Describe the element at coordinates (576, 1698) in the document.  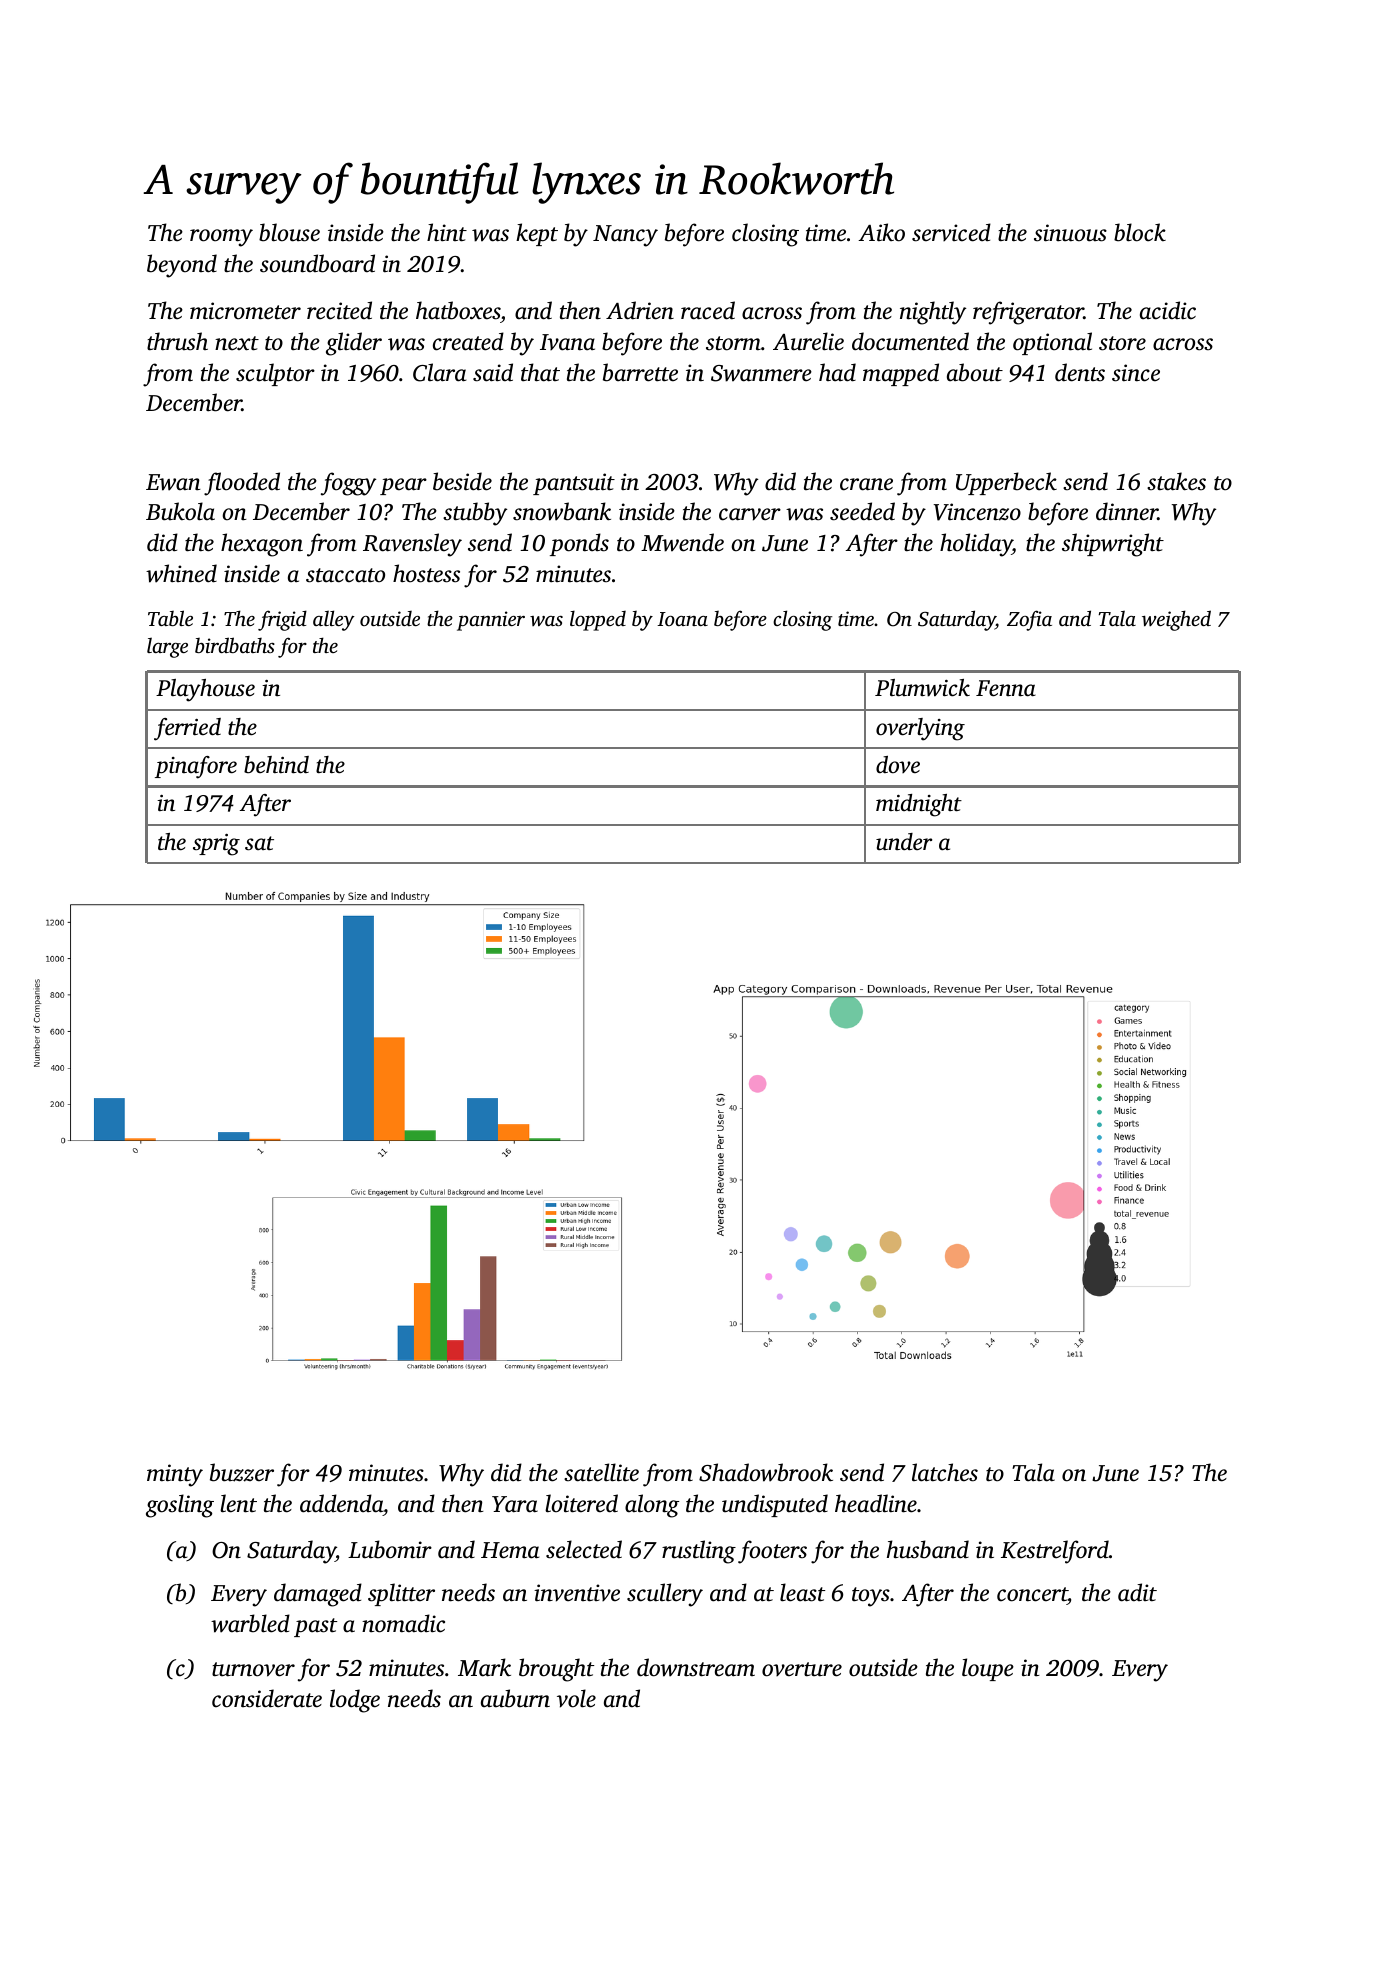
I see `vole` at that location.
